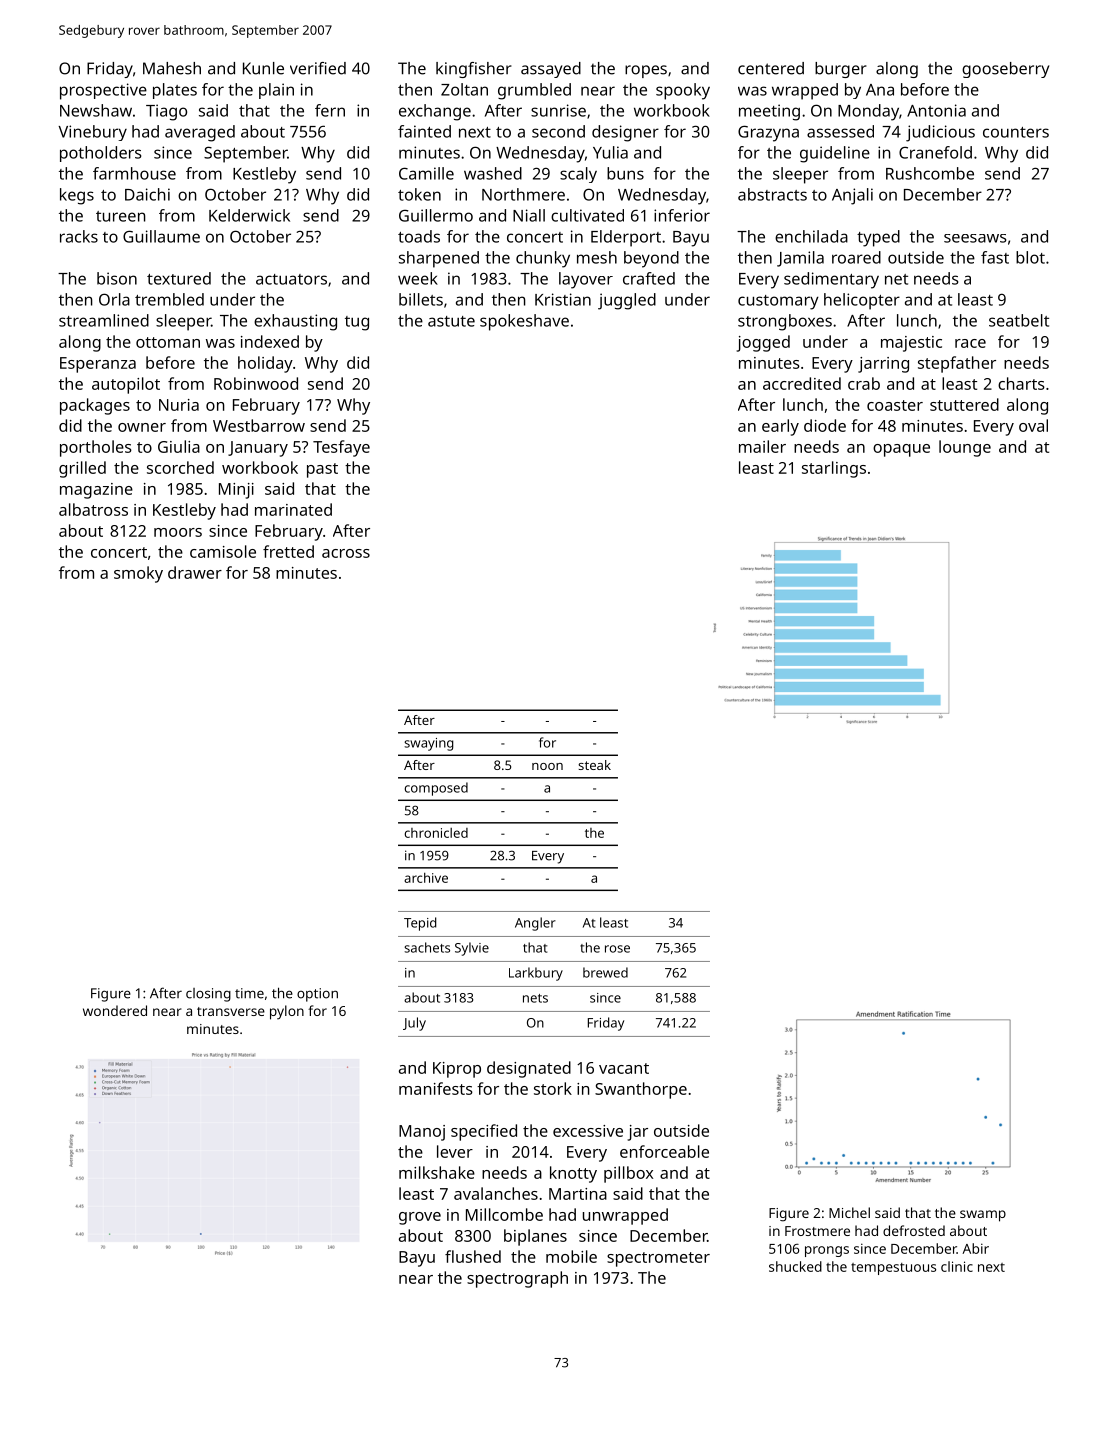 The image size is (1108, 1434). Describe the element at coordinates (594, 765) in the screenshot. I see `steak` at that location.
